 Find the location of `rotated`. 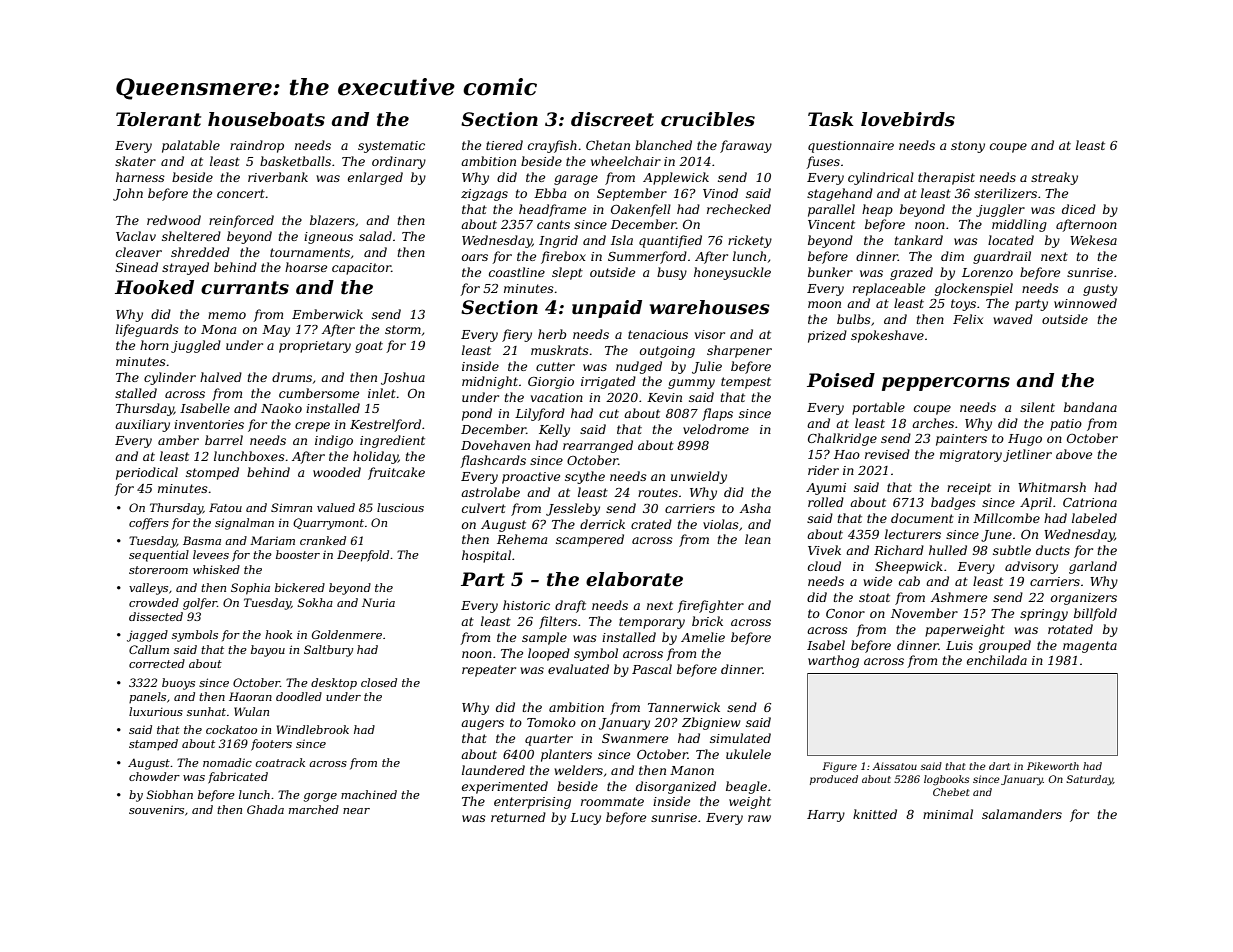

rotated is located at coordinates (1070, 629).
